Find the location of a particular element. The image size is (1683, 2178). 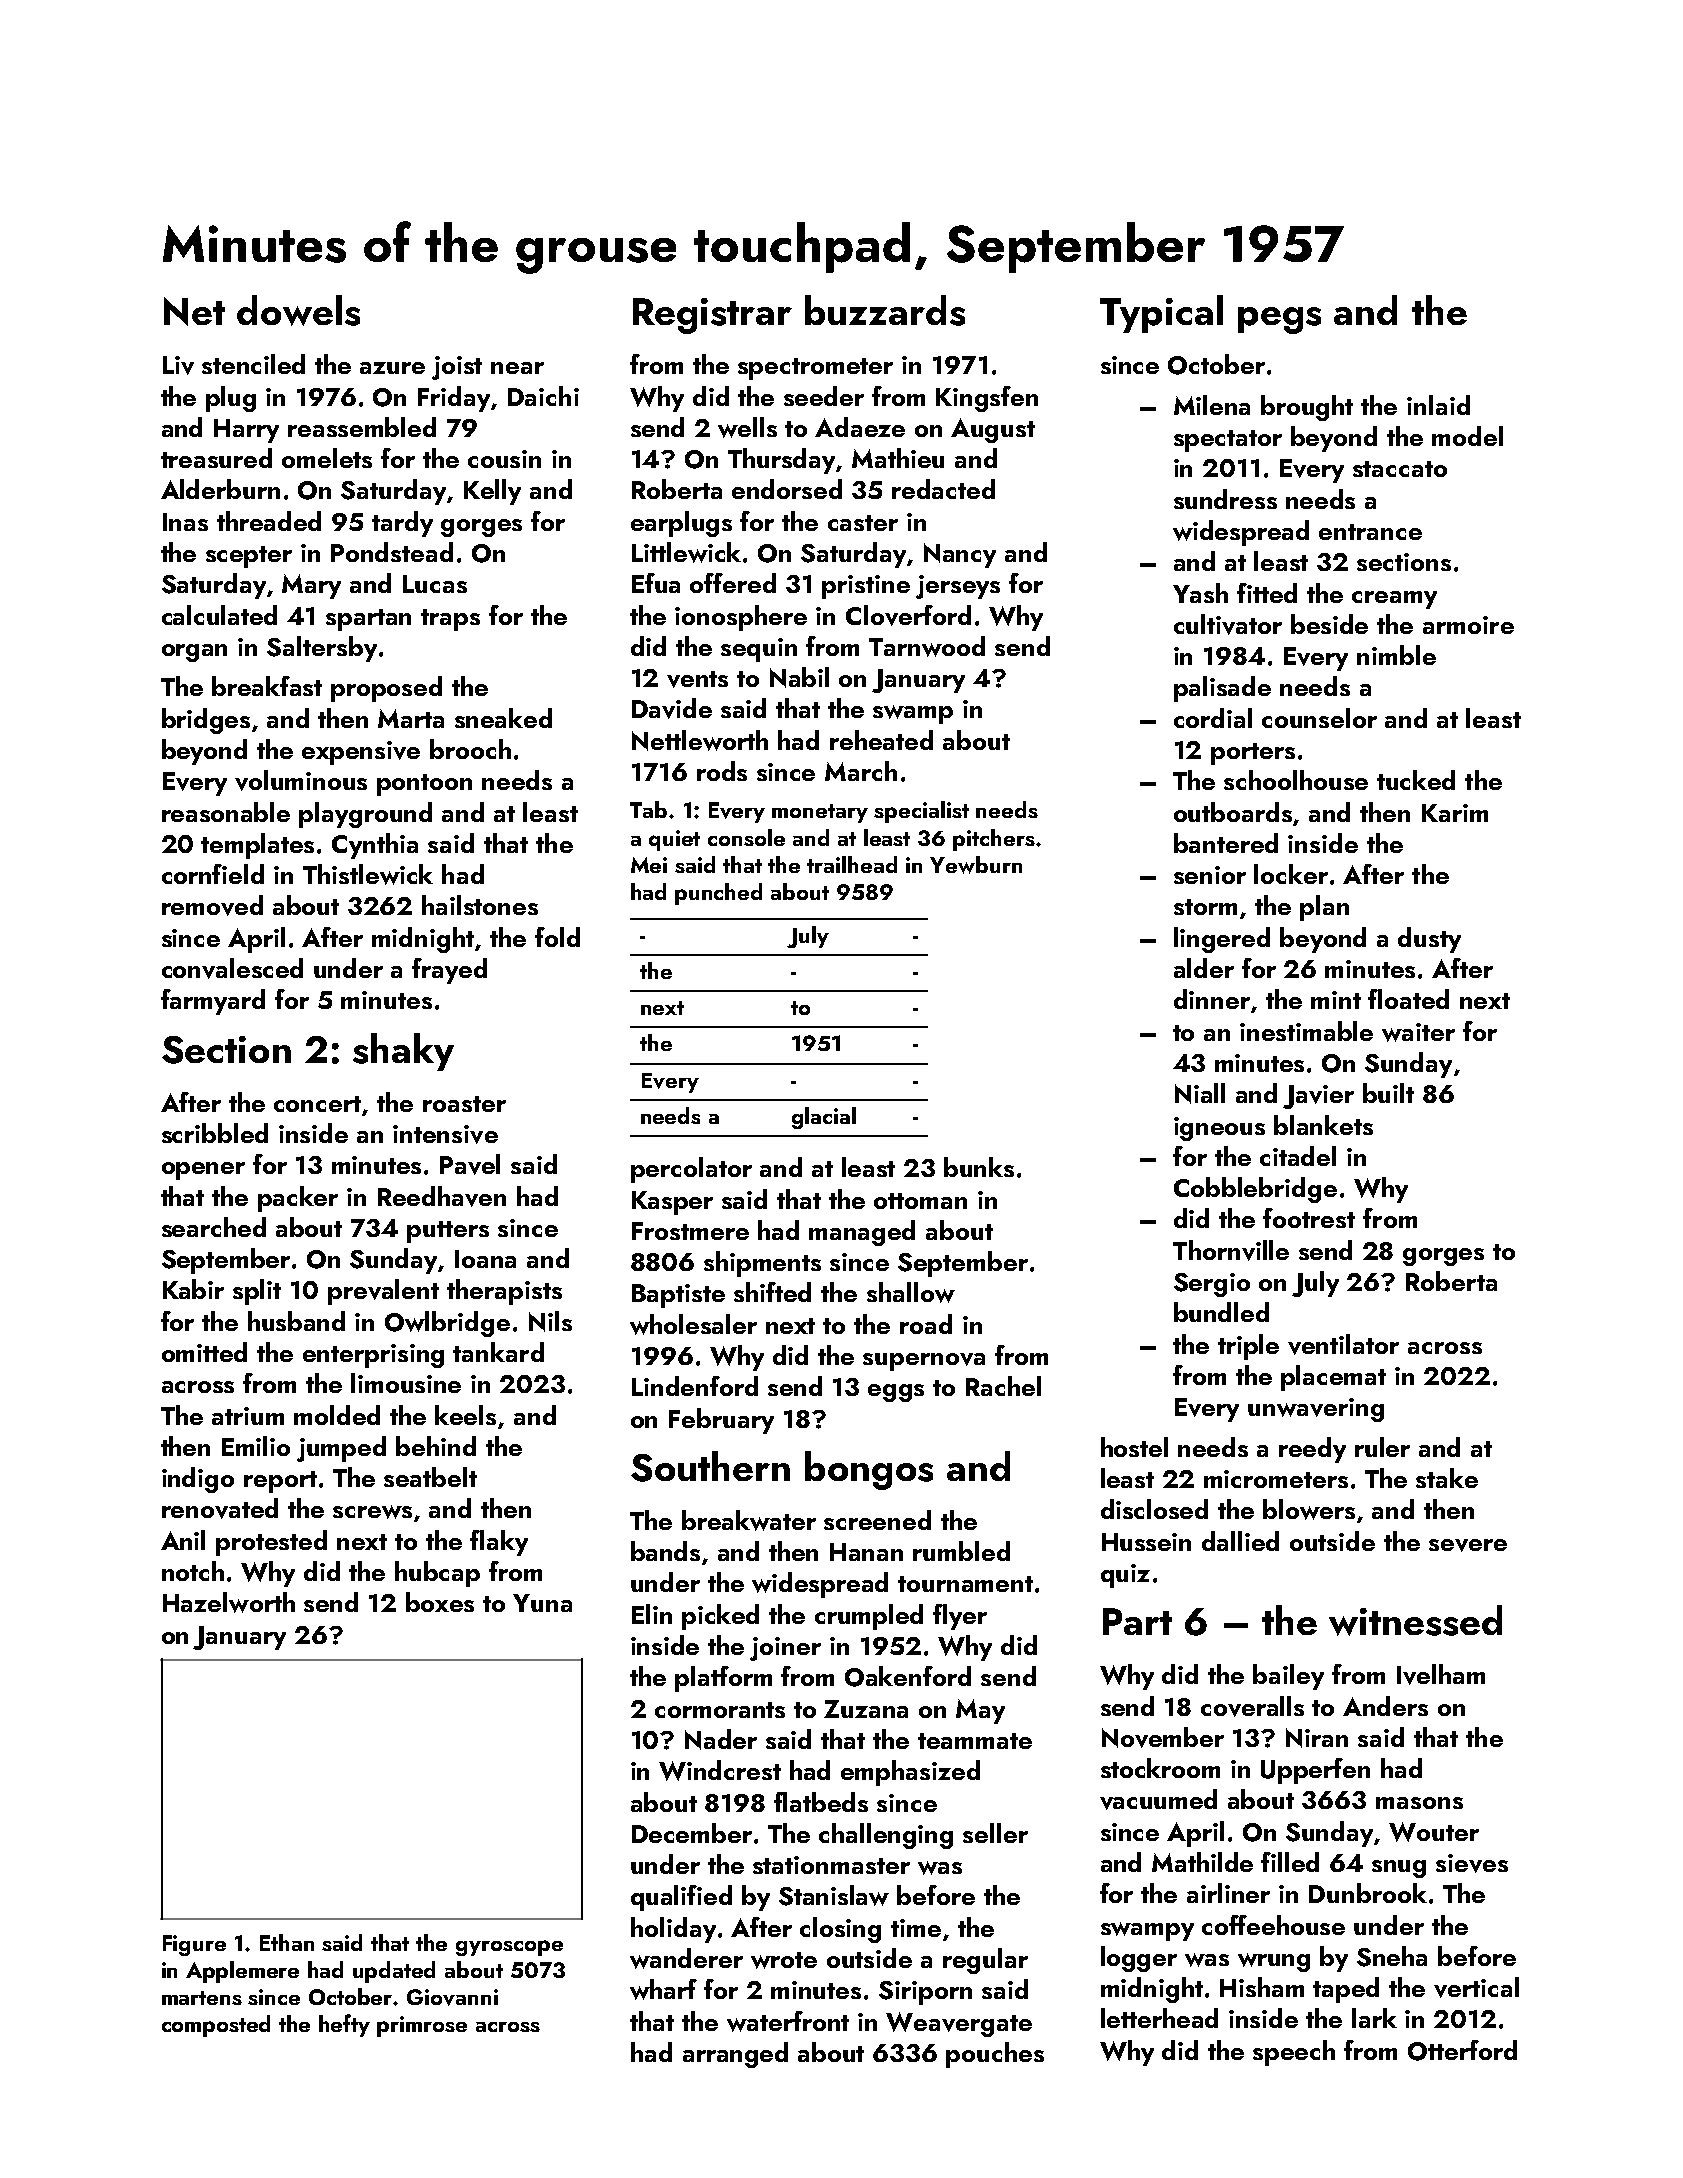

breakwater is located at coordinates (749, 1520).
